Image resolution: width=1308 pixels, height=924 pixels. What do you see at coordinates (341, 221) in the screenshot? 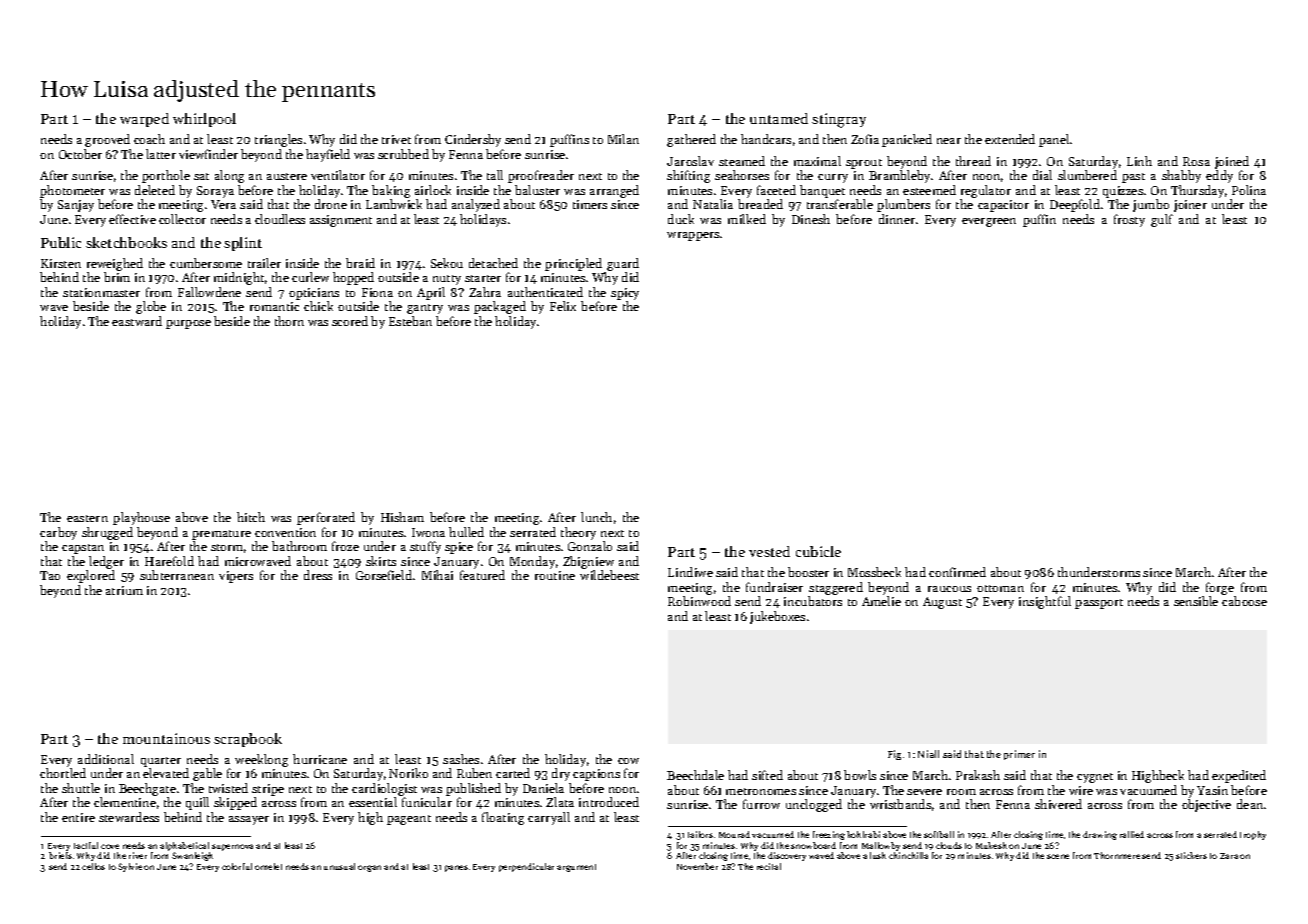
I see `assignment` at bounding box center [341, 221].
